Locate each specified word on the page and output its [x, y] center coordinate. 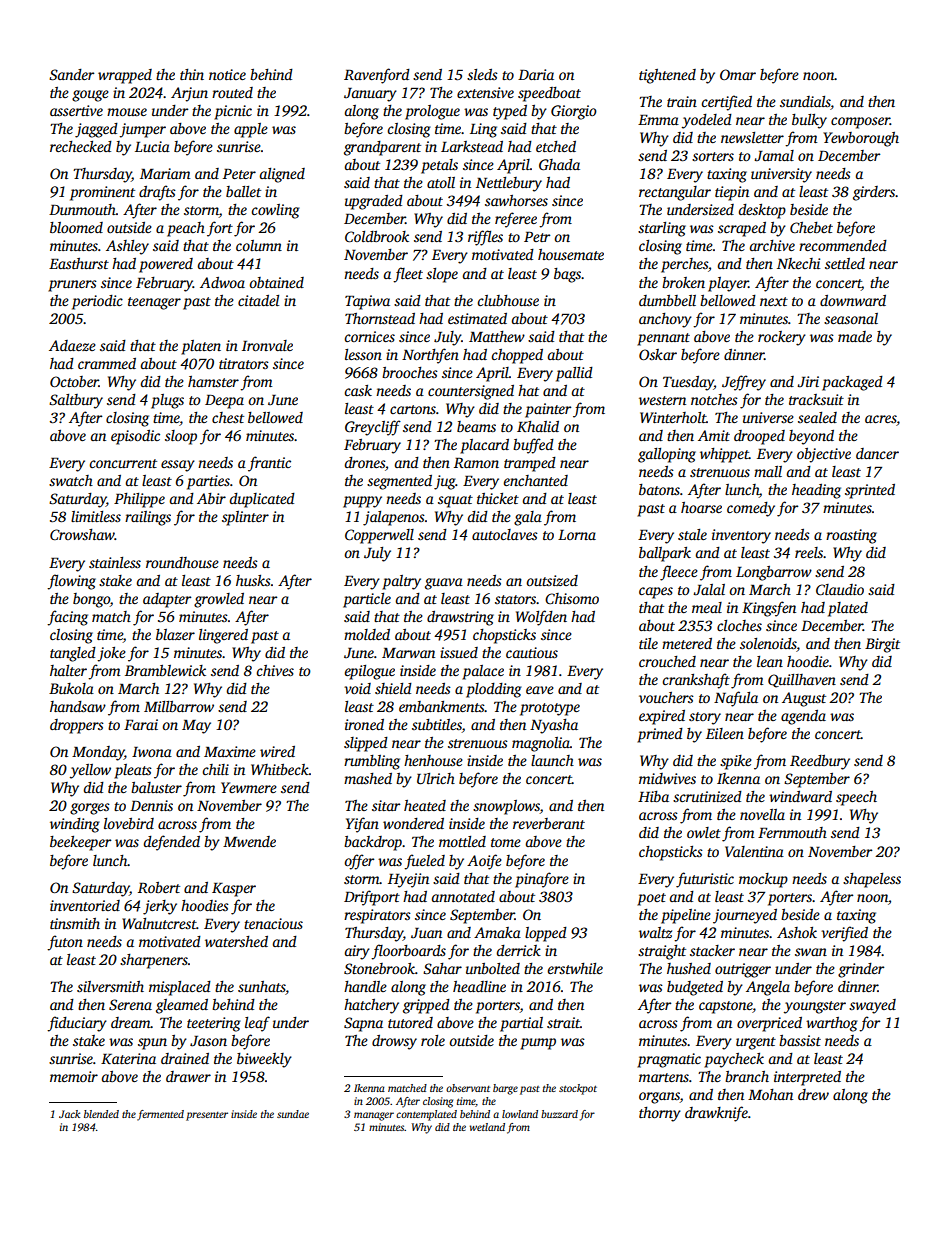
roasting [851, 536]
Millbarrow [179, 706]
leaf [257, 1024]
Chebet [811, 227]
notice [227, 74]
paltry [401, 582]
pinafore [542, 880]
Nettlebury [509, 184]
